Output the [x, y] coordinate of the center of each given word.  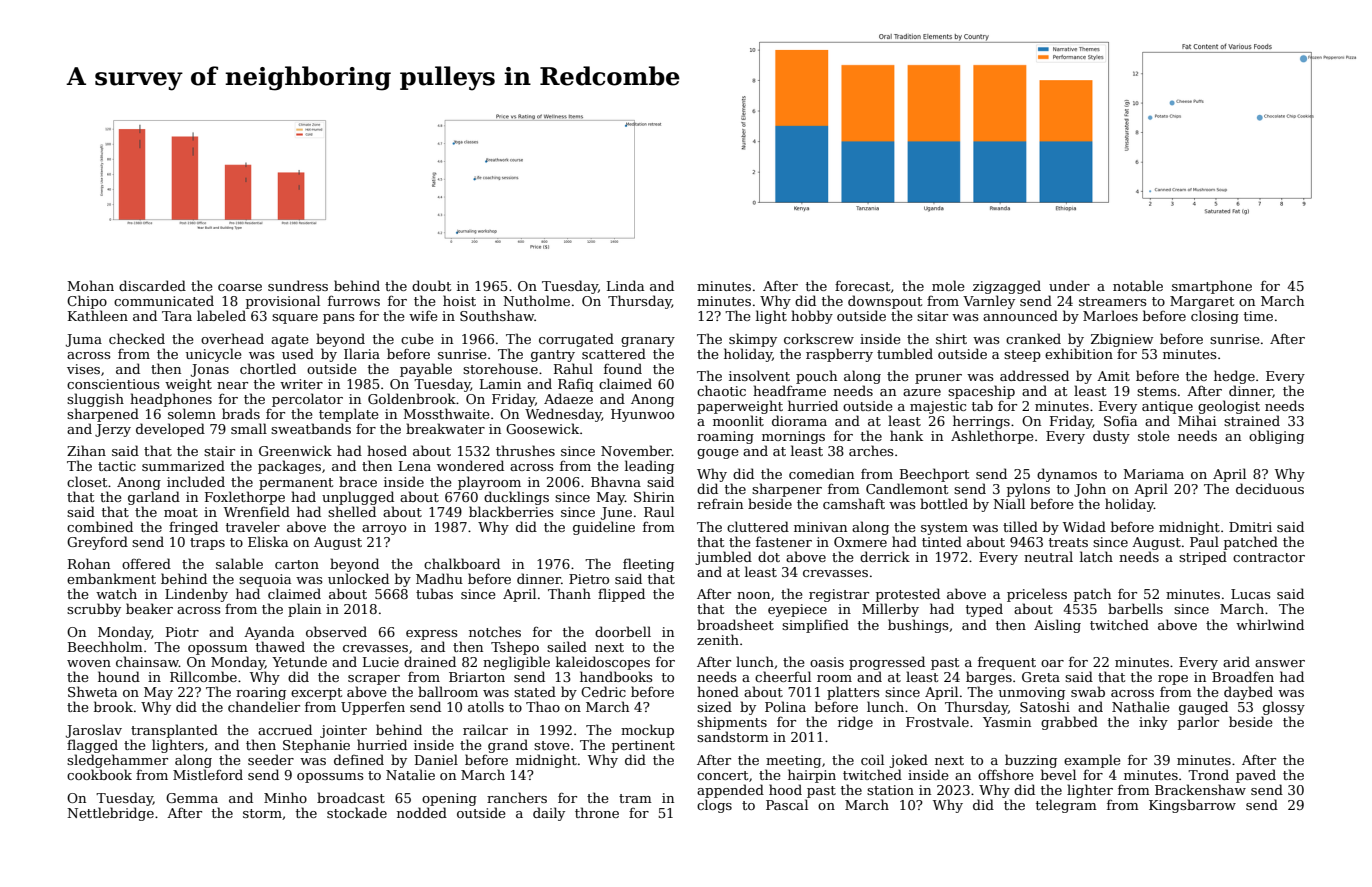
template [349, 415]
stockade [357, 812]
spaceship [981, 392]
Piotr [182, 632]
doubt [431, 285]
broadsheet [735, 624]
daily [549, 814]
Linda [625, 285]
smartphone [1212, 287]
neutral [1048, 556]
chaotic [721, 390]
